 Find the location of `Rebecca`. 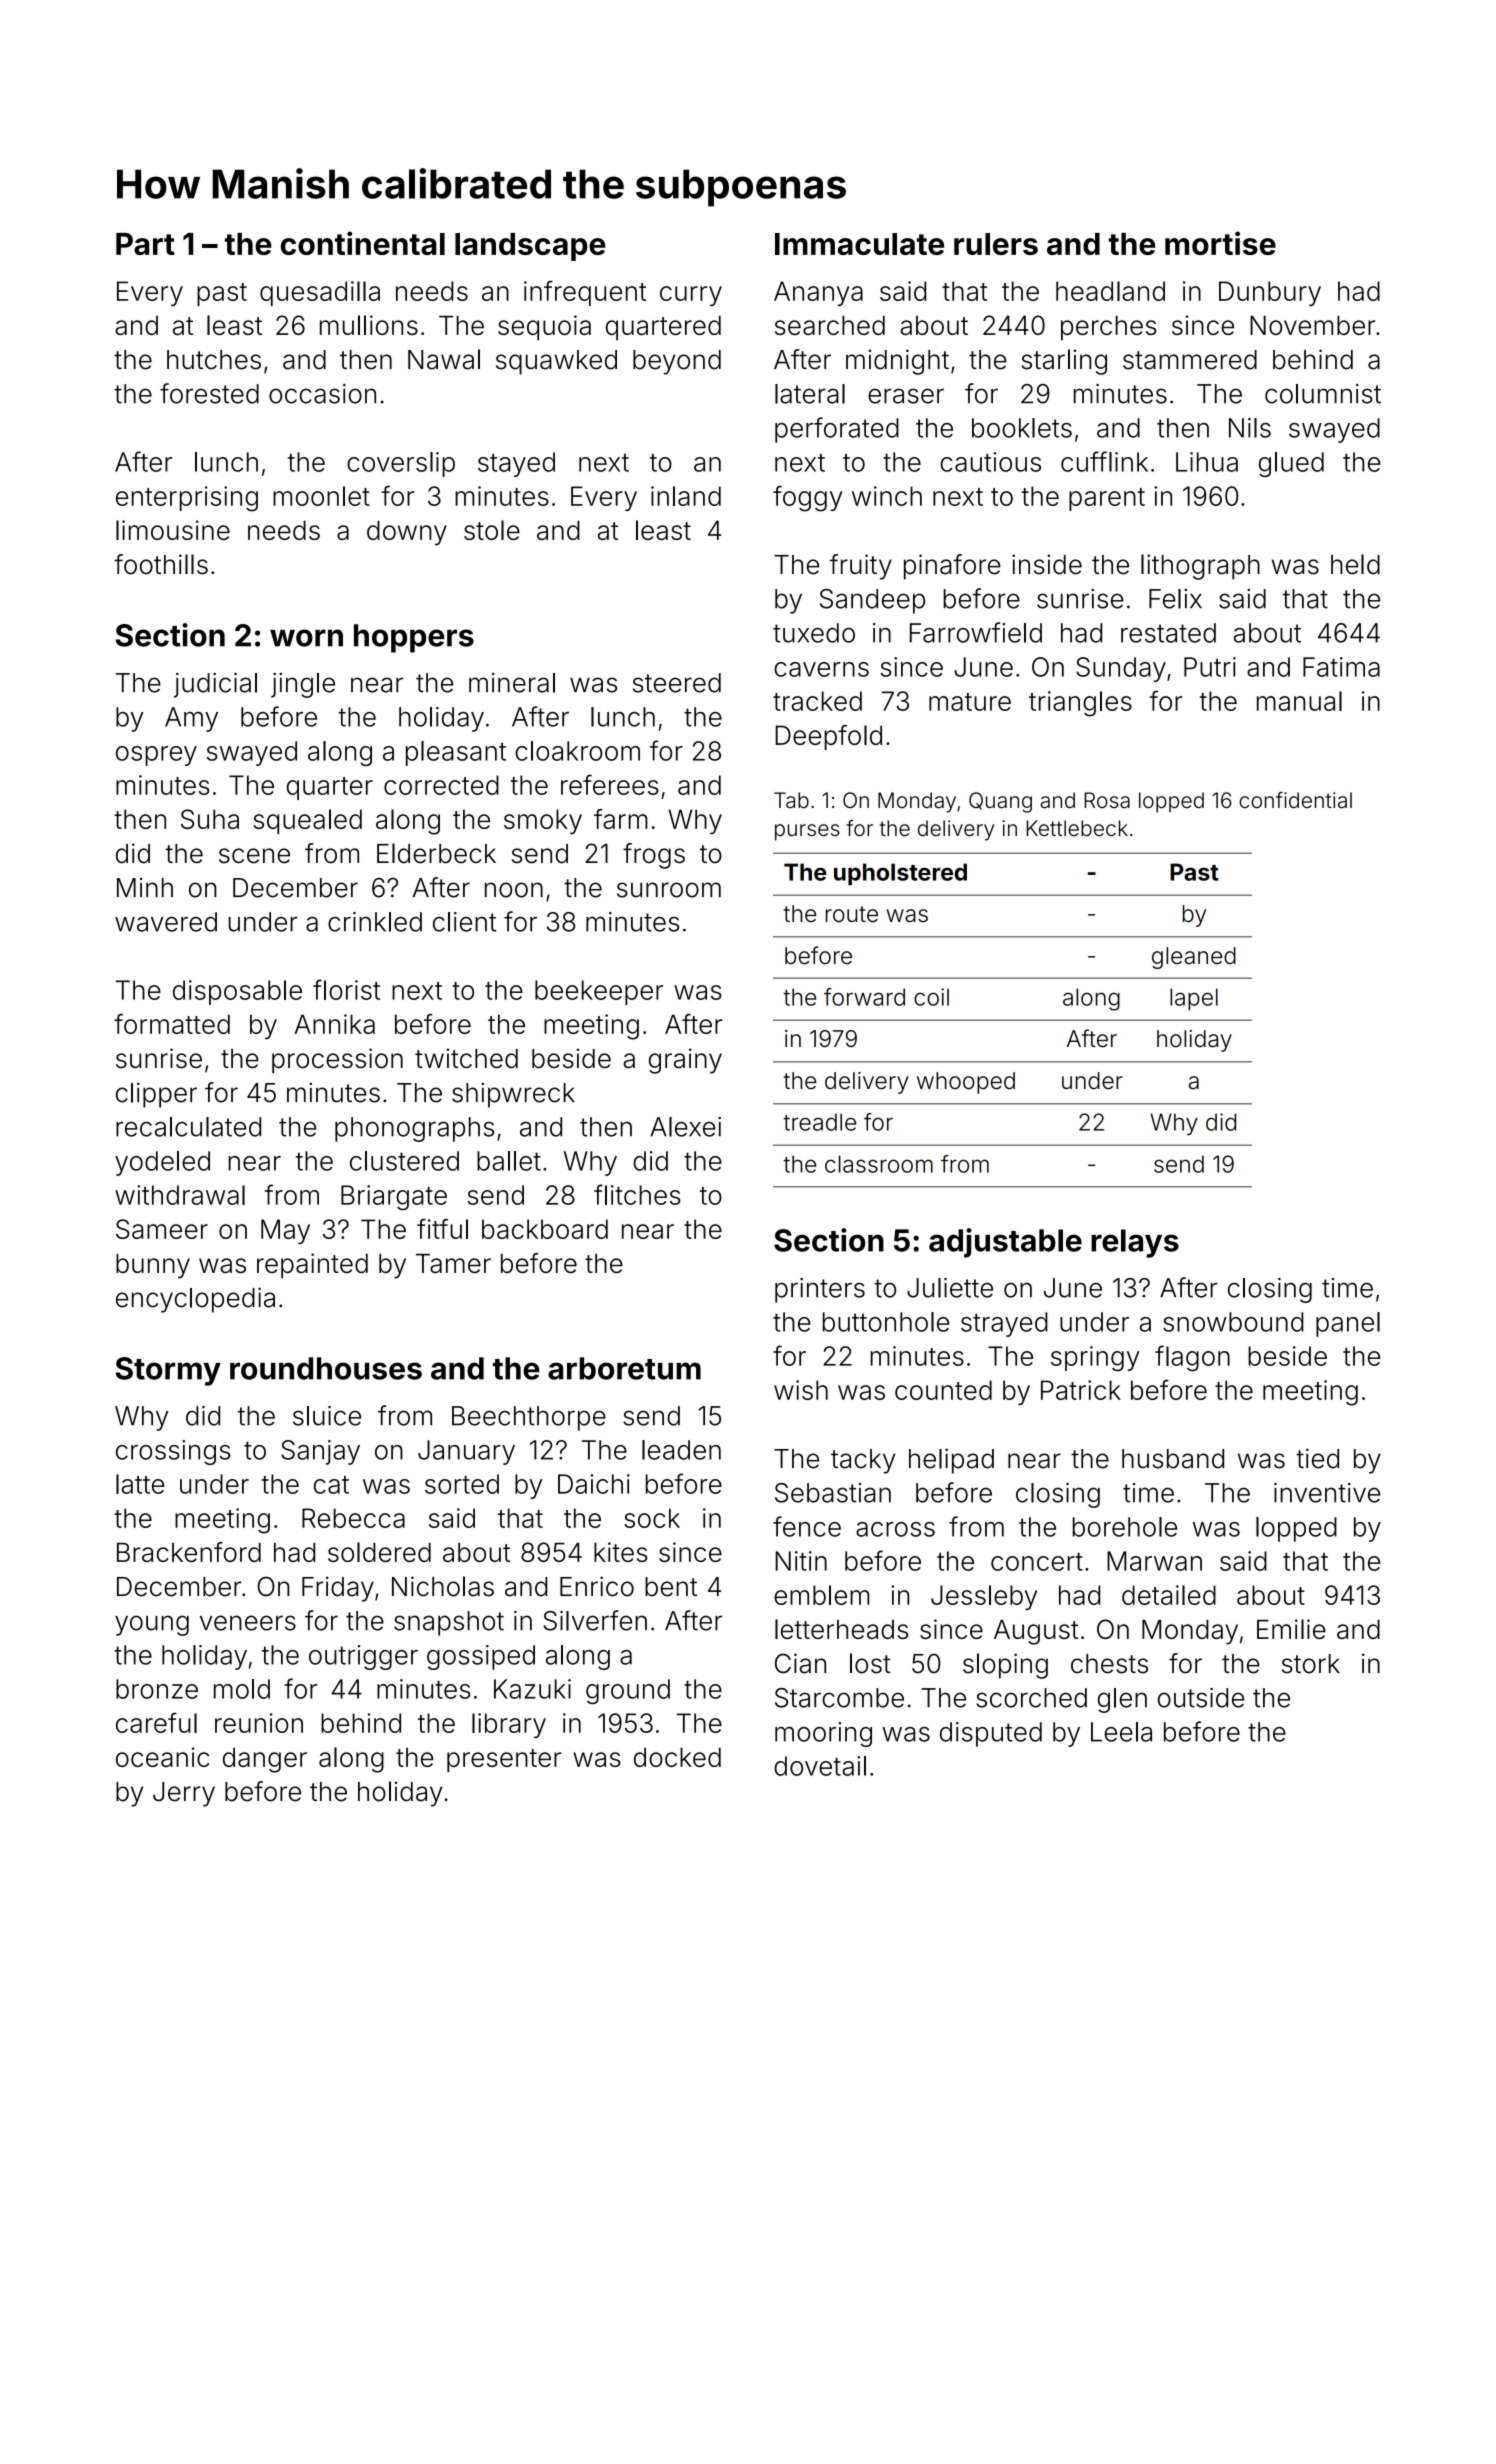

Rebecca is located at coordinates (353, 1518).
